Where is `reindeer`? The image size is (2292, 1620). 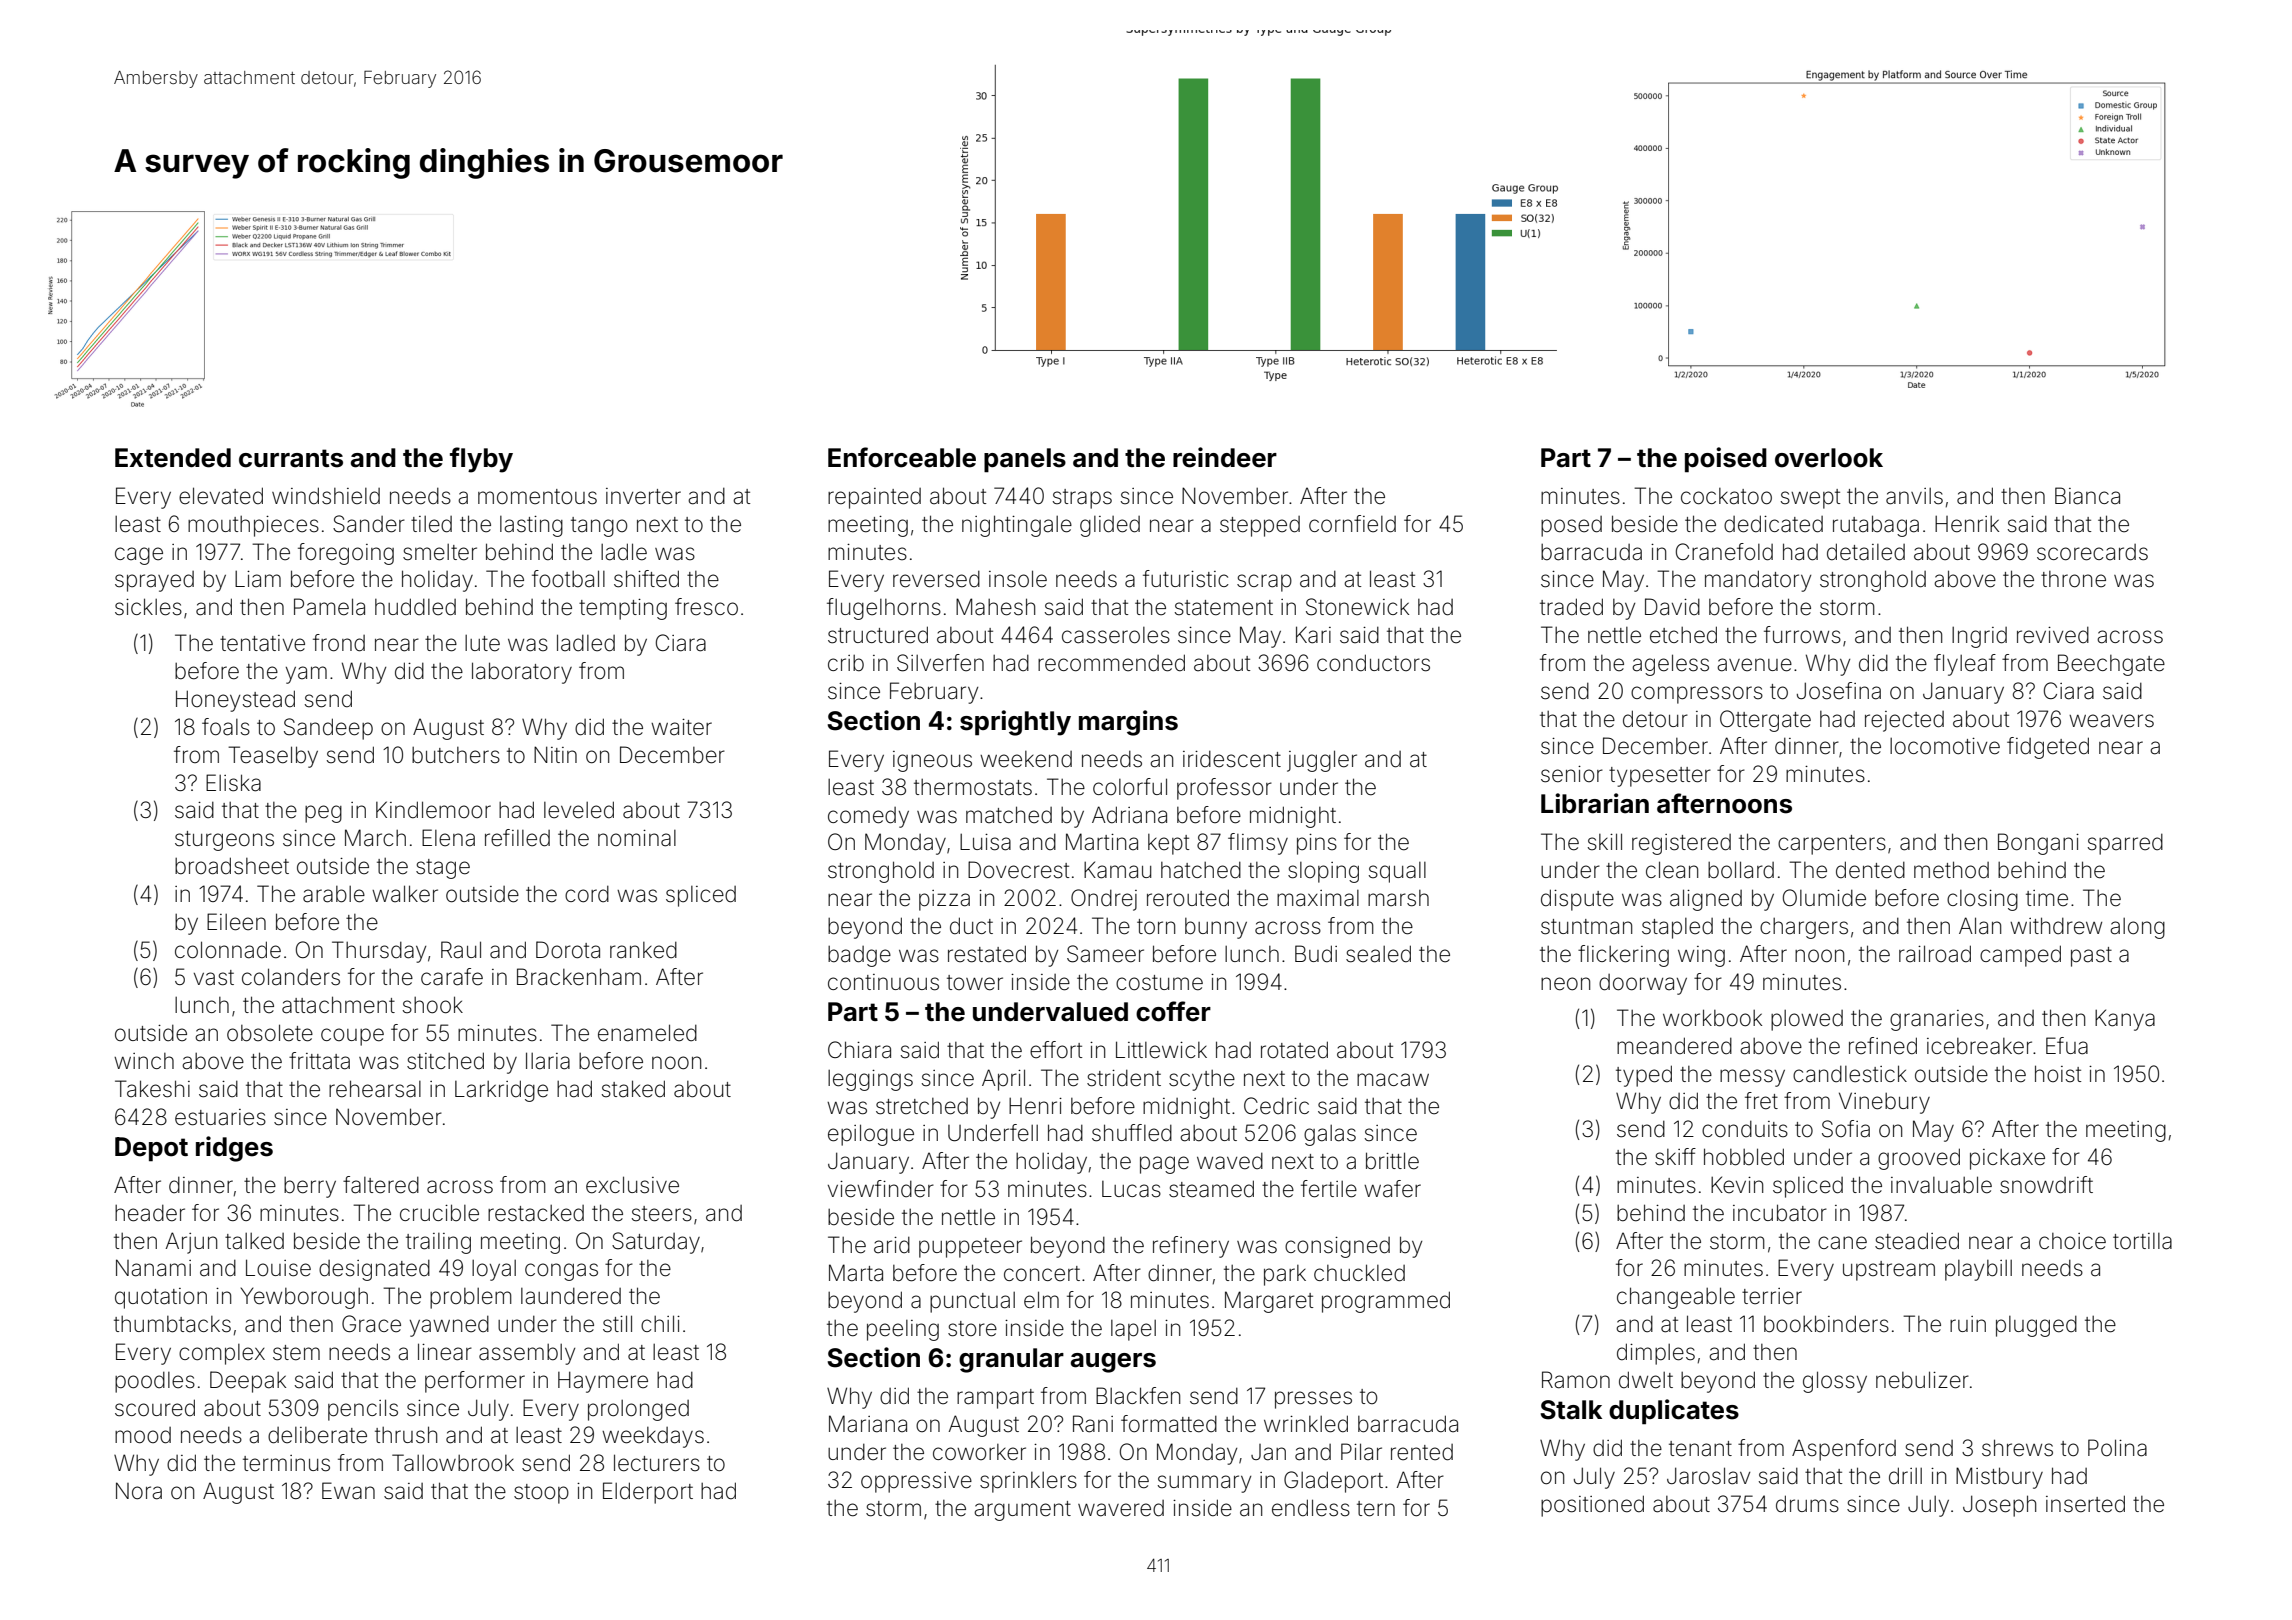
reindeer is located at coordinates (1225, 457).
